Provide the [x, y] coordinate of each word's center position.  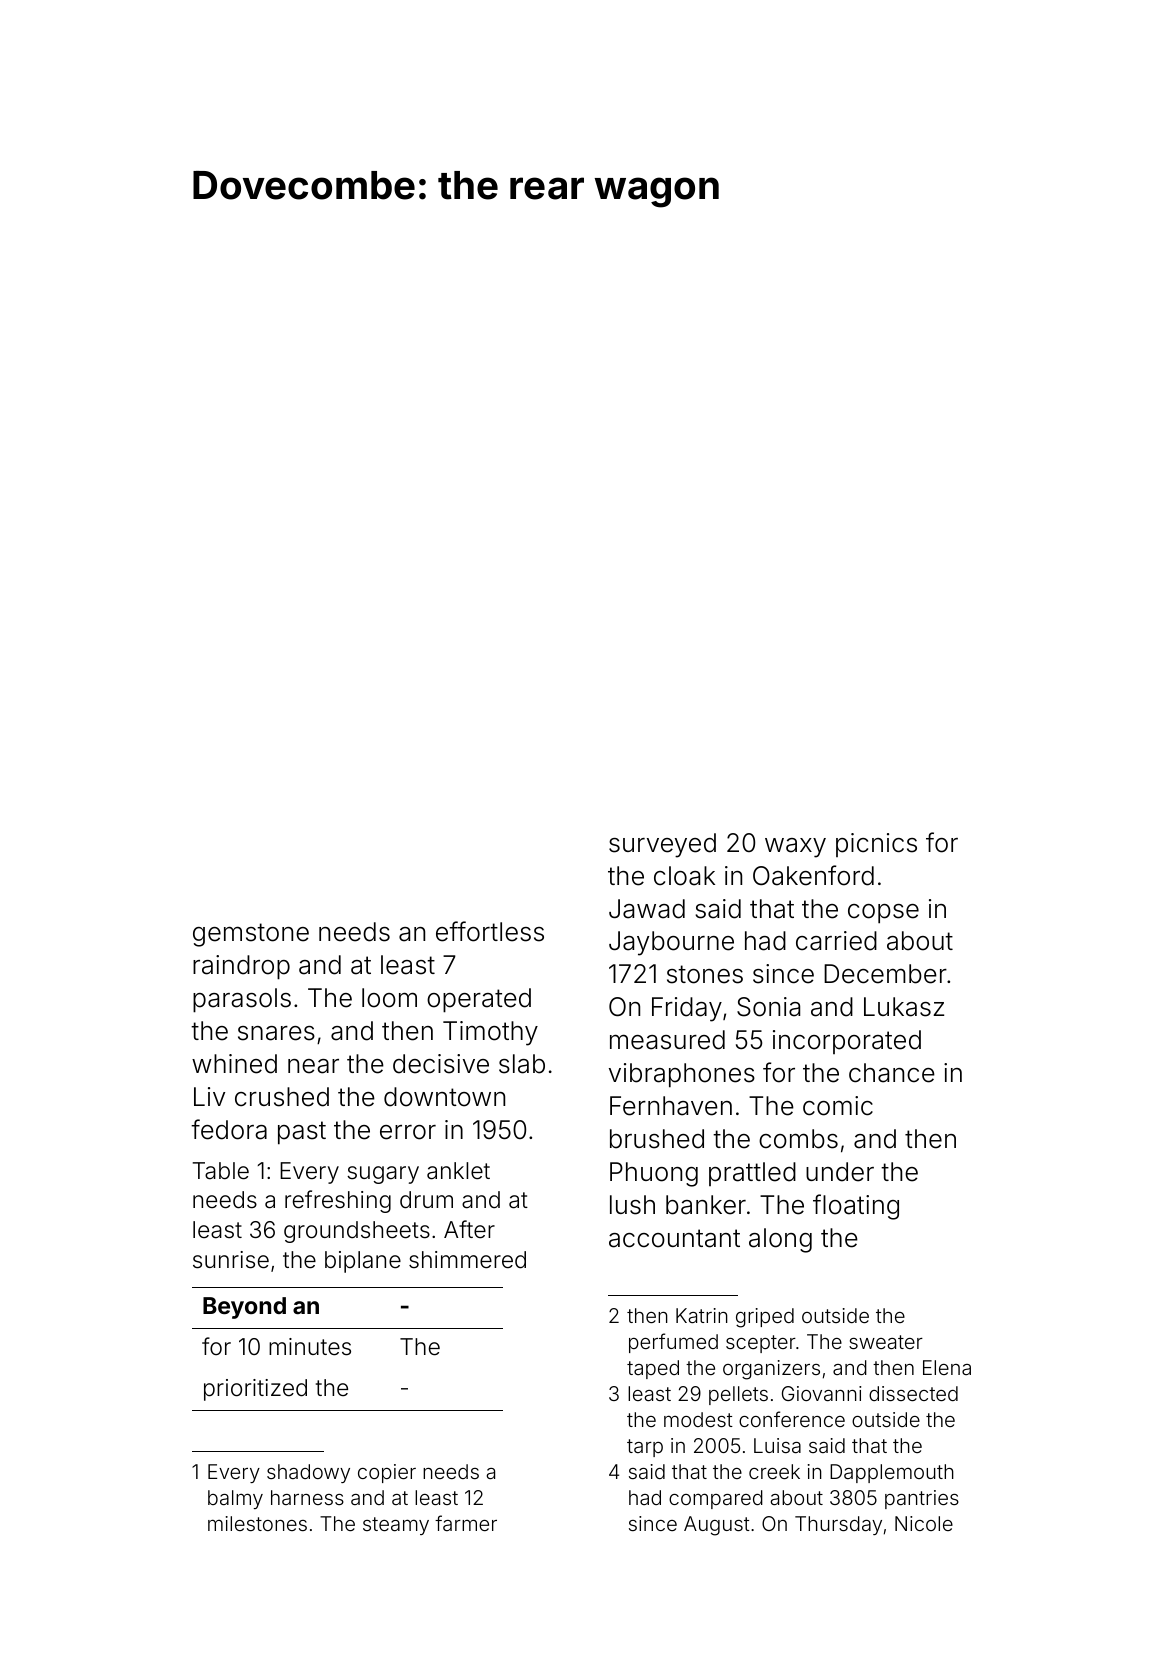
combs [798, 1139]
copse [883, 914]
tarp [645, 1448]
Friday [687, 1009]
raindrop [241, 967]
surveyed [662, 845]
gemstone [251, 935]
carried [836, 941]
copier [387, 1473]
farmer [466, 1523]
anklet [458, 1171]
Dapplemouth [892, 1473]
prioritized [255, 1390]
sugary [383, 1175]
